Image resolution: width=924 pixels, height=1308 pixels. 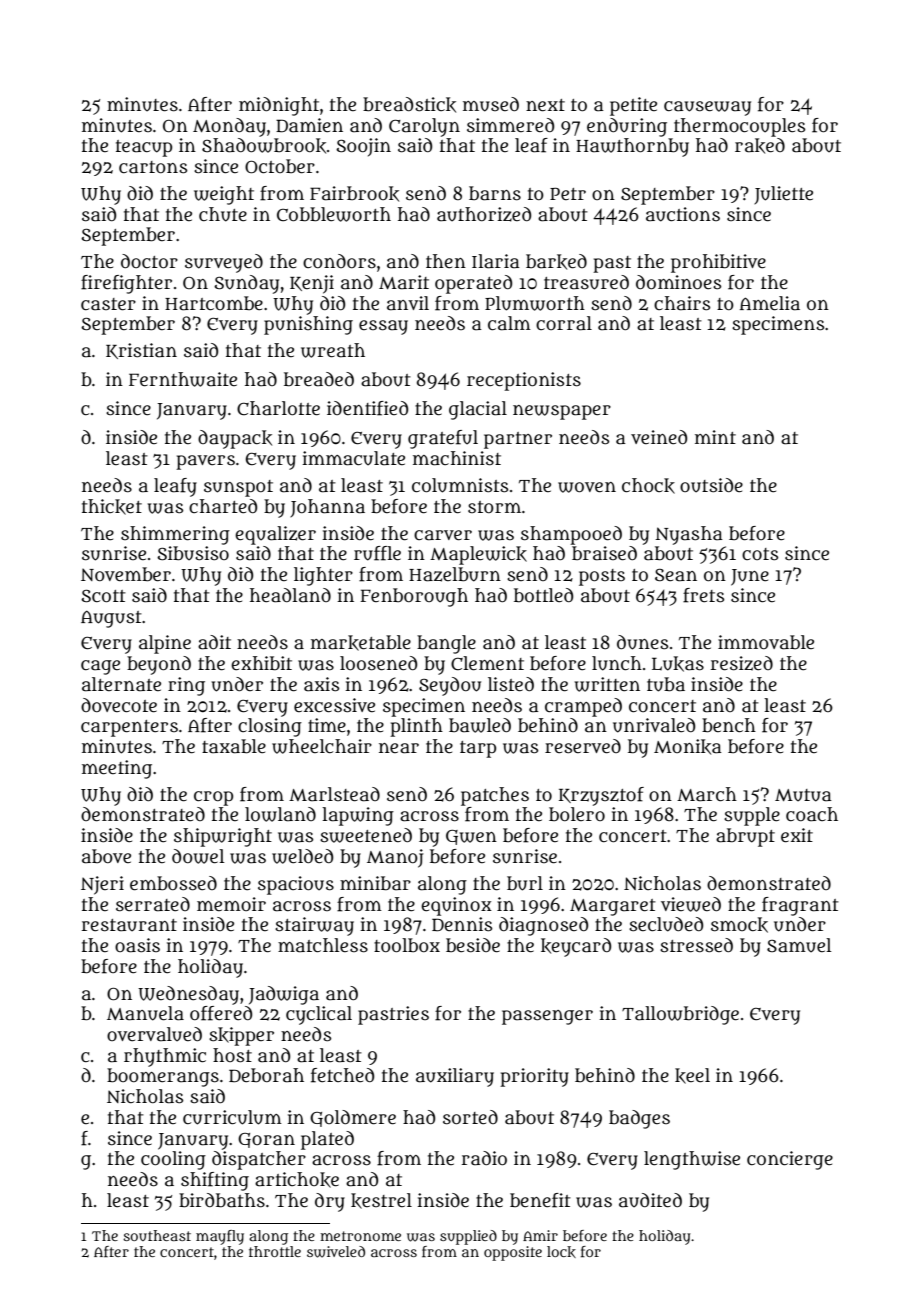 I want to click on Sunday, so click(x=246, y=284).
